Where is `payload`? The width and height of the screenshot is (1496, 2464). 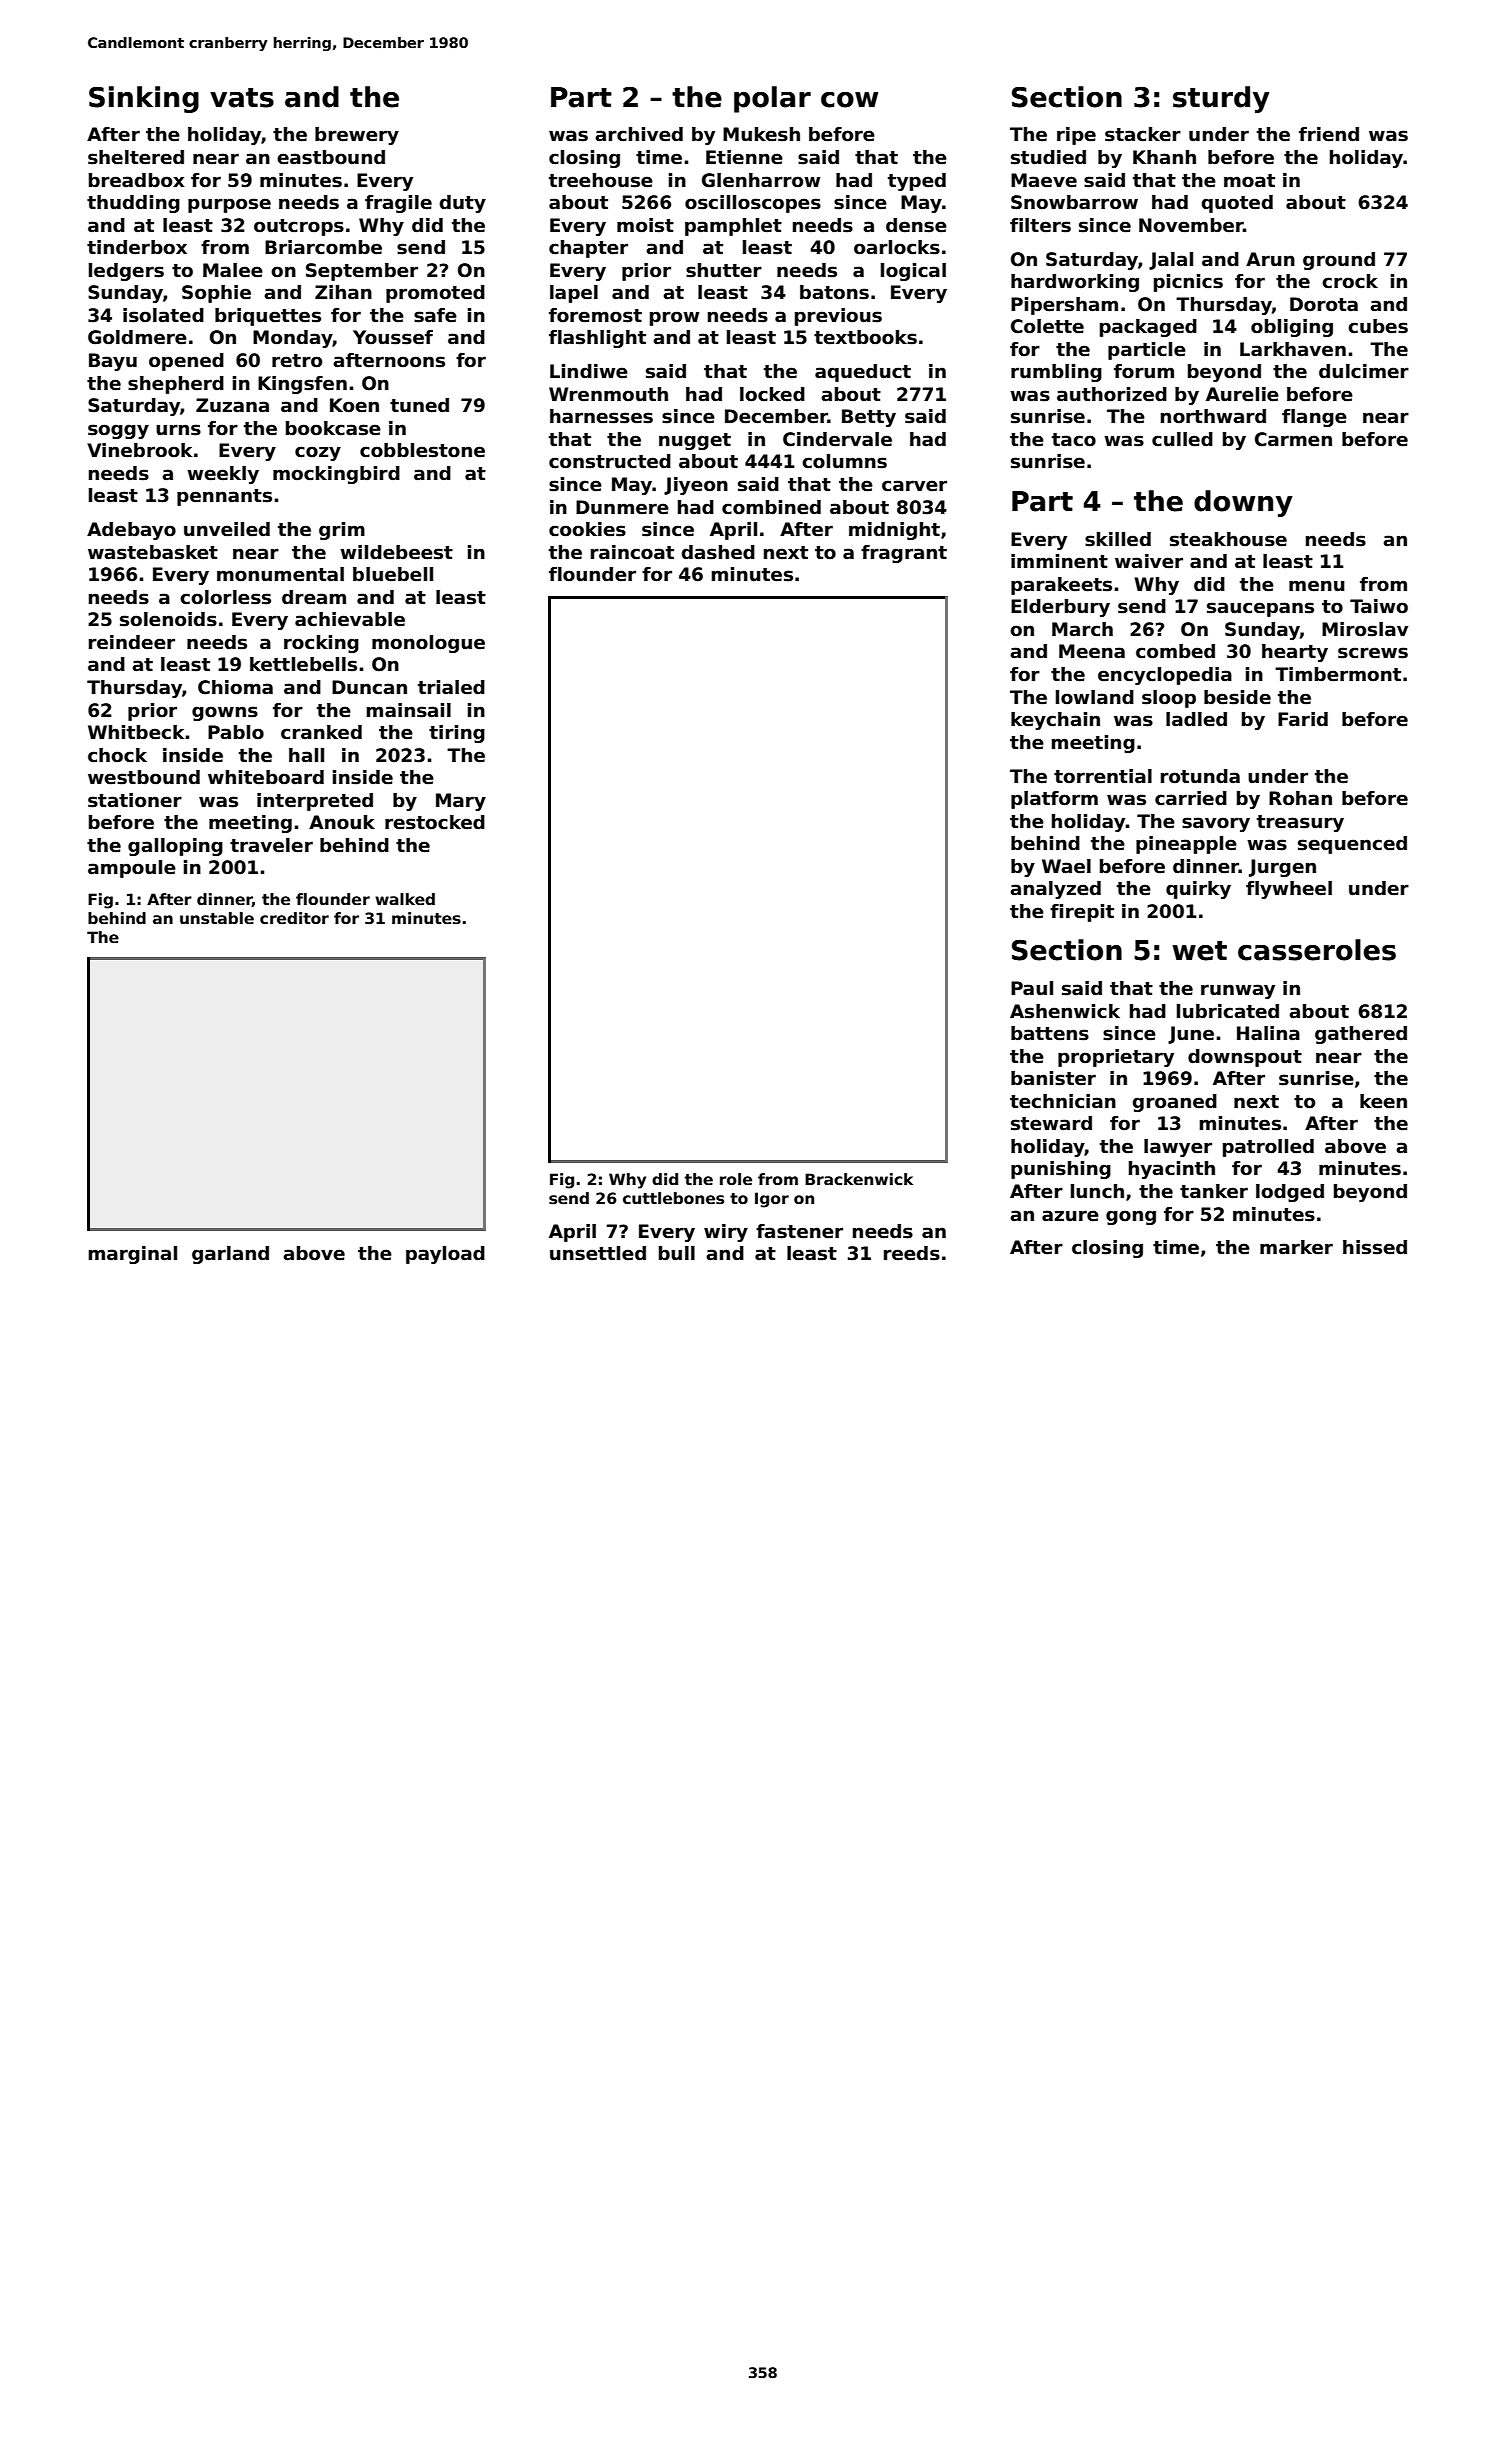 payload is located at coordinates (445, 1255).
